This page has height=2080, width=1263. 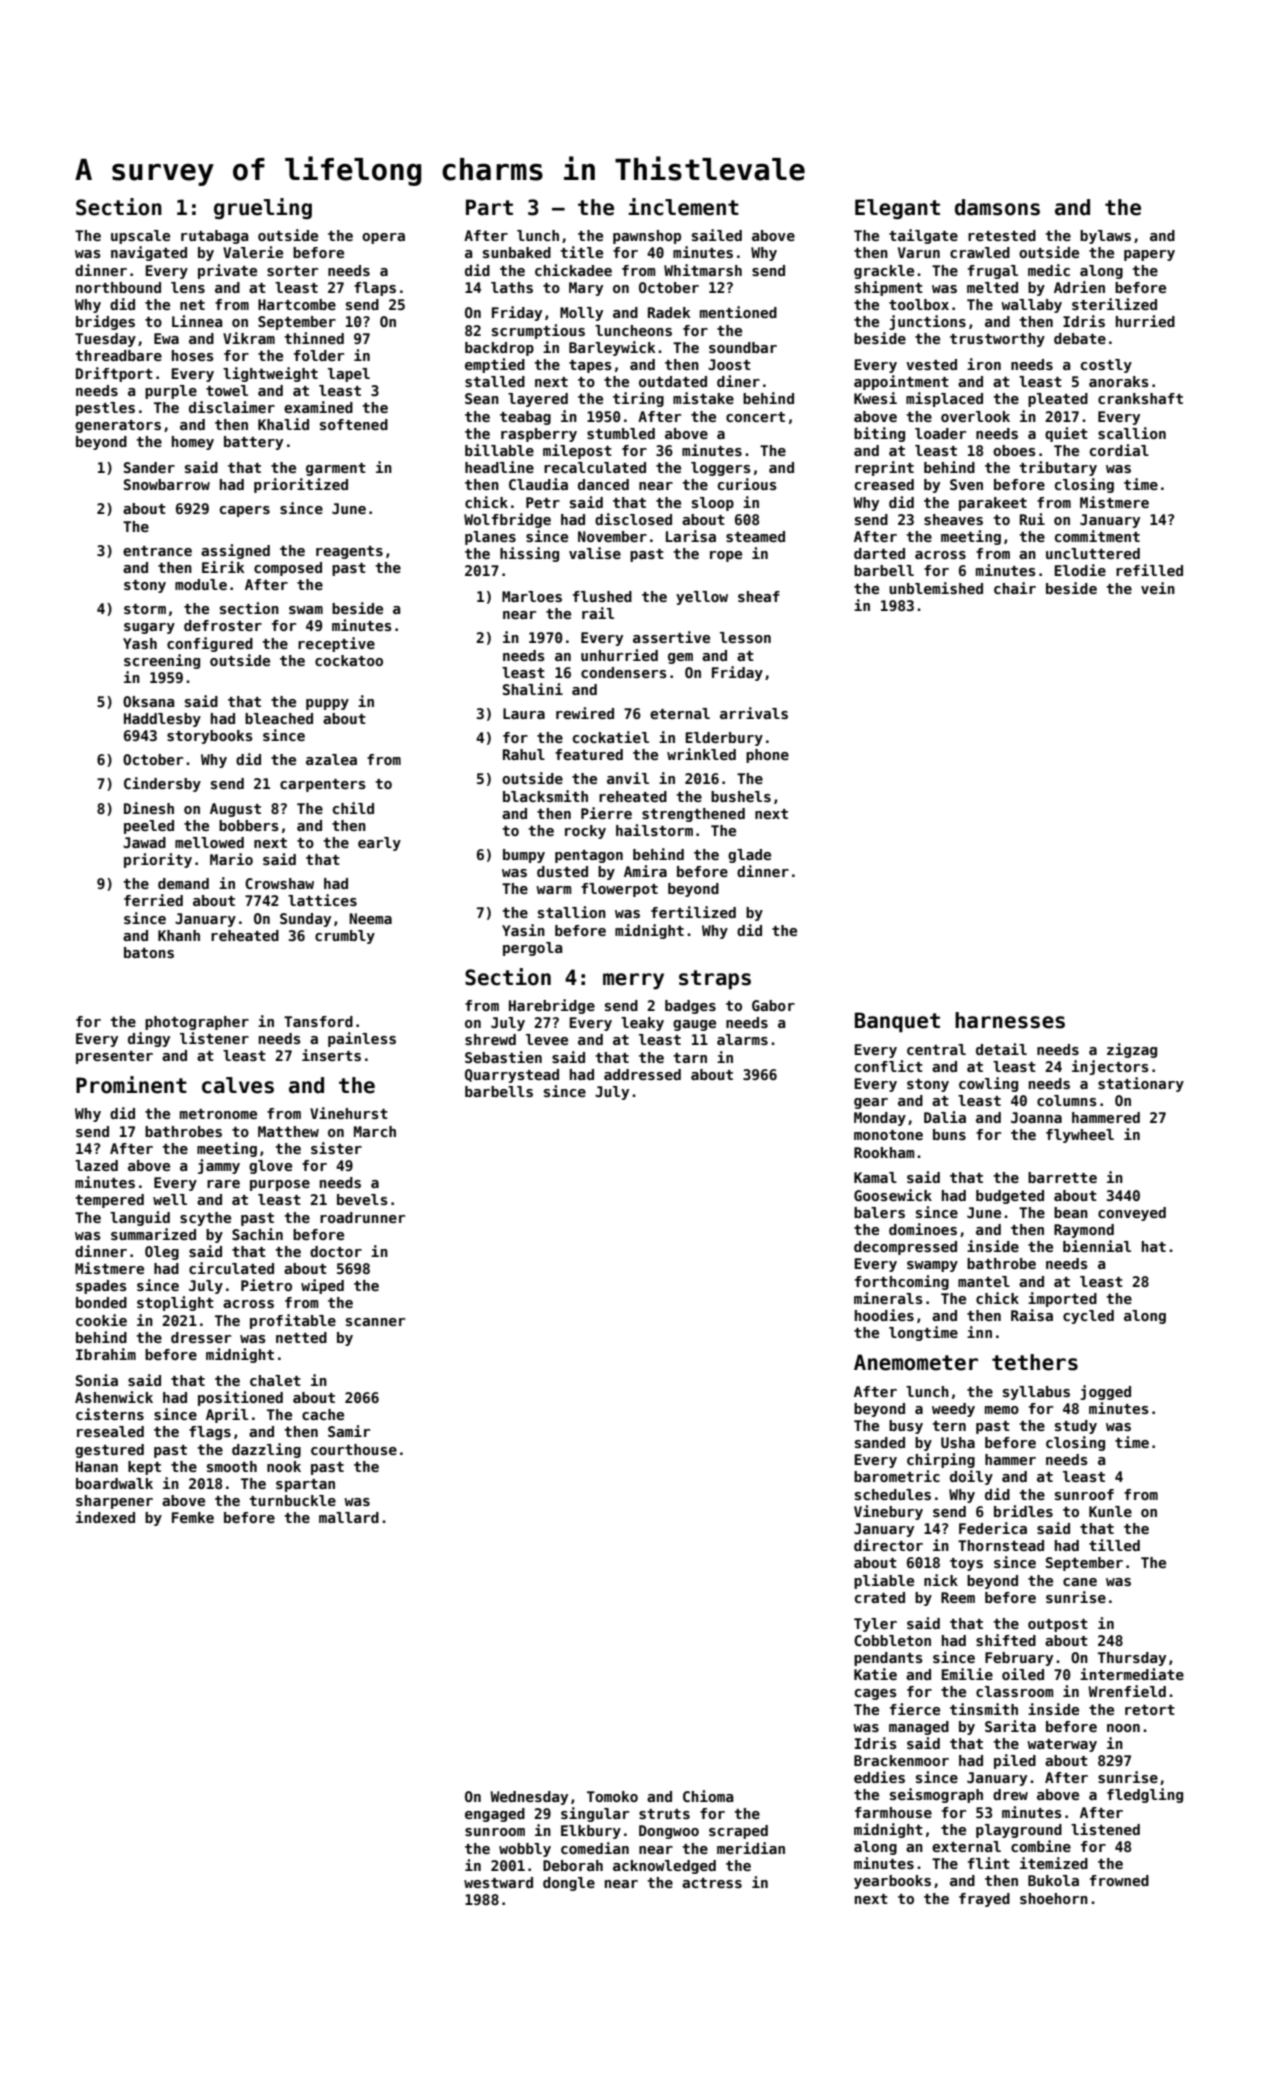 What do you see at coordinates (683, 207) in the page?
I see `inclement` at bounding box center [683, 207].
